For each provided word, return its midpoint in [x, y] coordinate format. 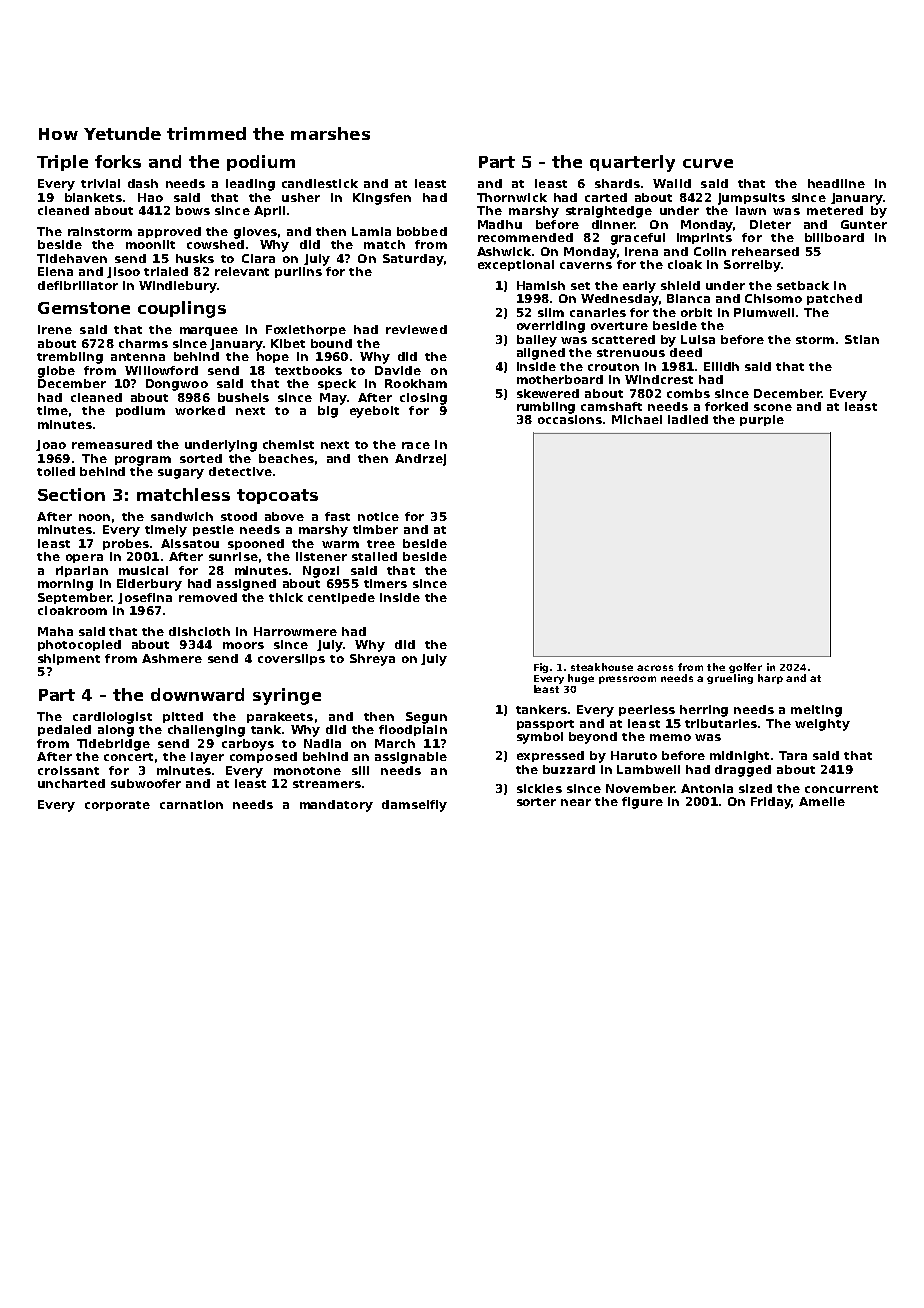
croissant [68, 770]
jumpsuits [751, 199]
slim [551, 312]
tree [381, 544]
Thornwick [512, 197]
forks [118, 161]
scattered [623, 339]
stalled [374, 556]
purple [762, 420]
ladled [688, 419]
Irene [55, 329]
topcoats [277, 496]
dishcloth [199, 631]
